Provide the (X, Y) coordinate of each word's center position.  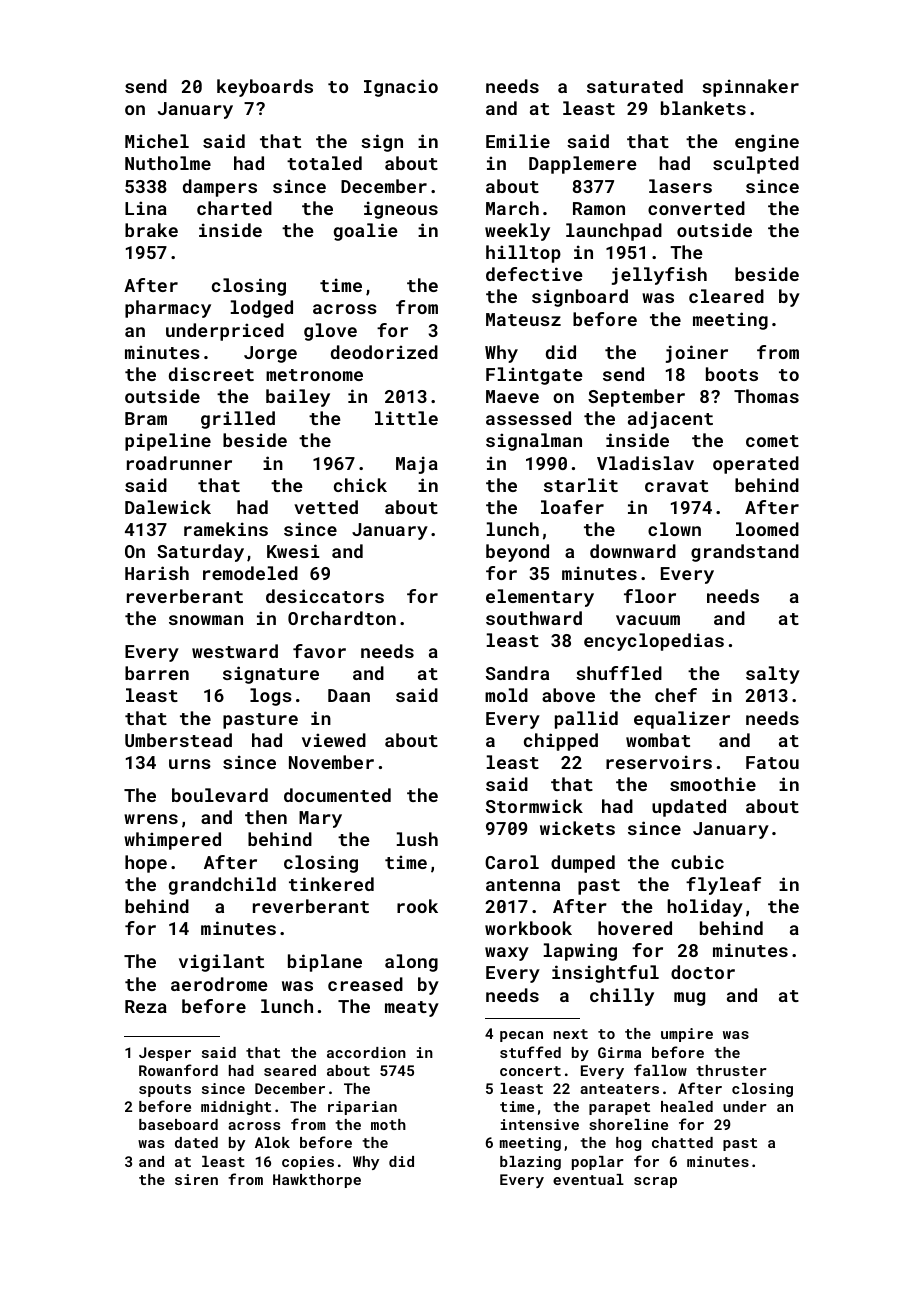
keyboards (265, 88)
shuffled (619, 673)
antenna (523, 885)
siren (196, 1179)
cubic (697, 862)
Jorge (270, 354)
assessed (528, 418)
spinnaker (750, 88)
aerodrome (219, 984)
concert (530, 1071)
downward (633, 551)
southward (534, 618)
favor (319, 651)
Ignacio (401, 88)
